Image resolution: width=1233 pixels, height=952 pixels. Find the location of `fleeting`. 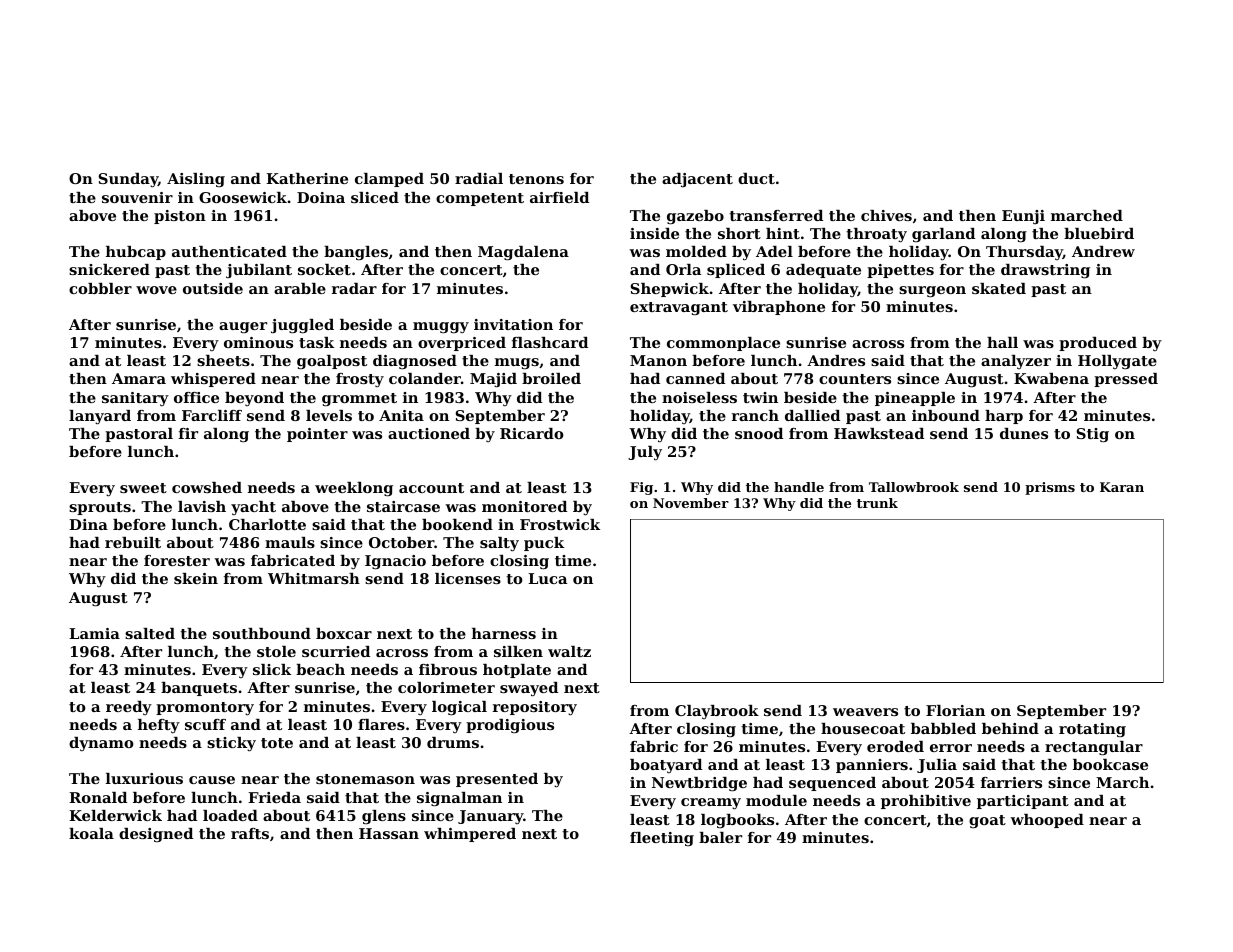

fleeting is located at coordinates (662, 839).
